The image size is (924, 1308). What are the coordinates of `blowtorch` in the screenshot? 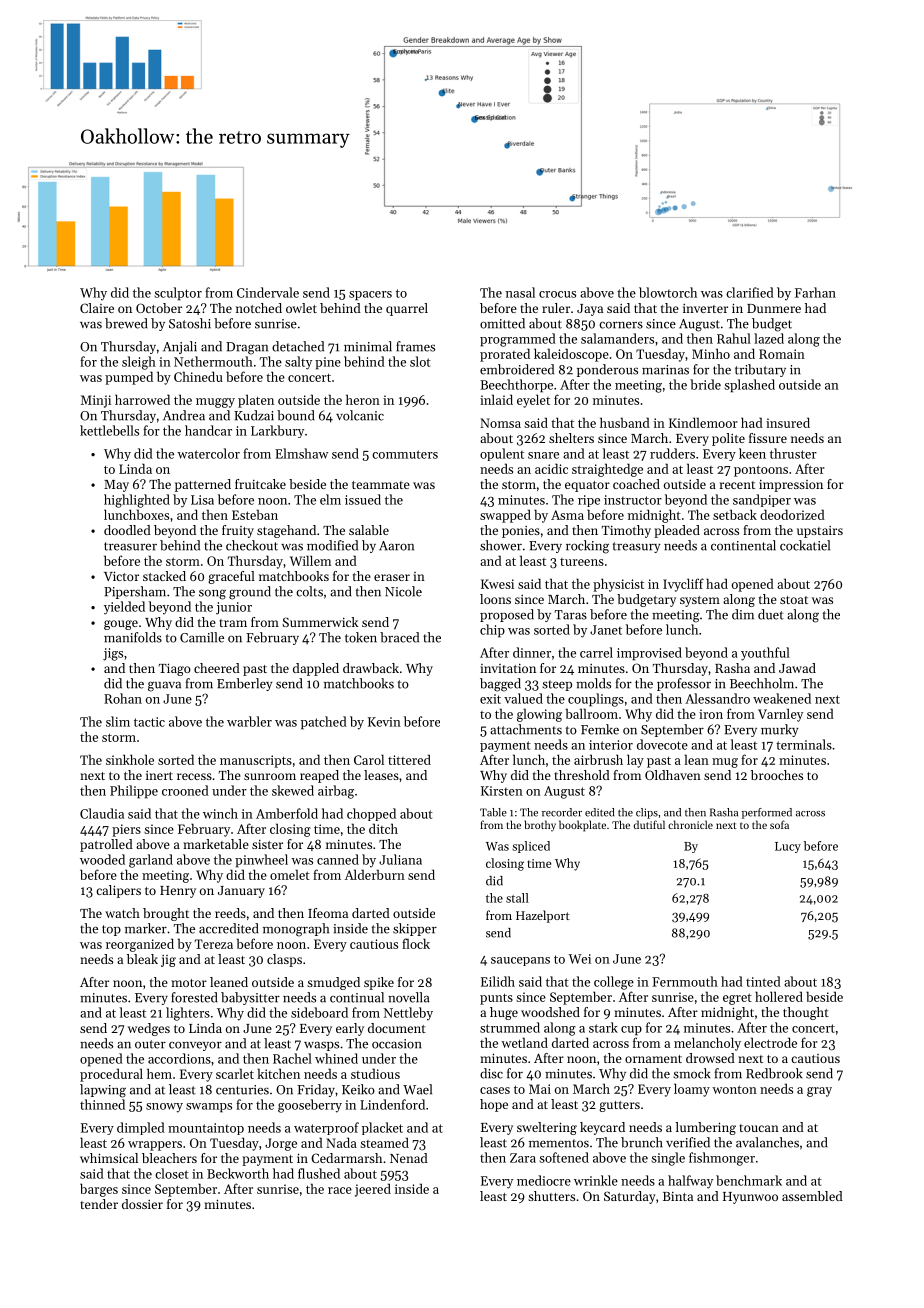 It's located at (668, 292).
